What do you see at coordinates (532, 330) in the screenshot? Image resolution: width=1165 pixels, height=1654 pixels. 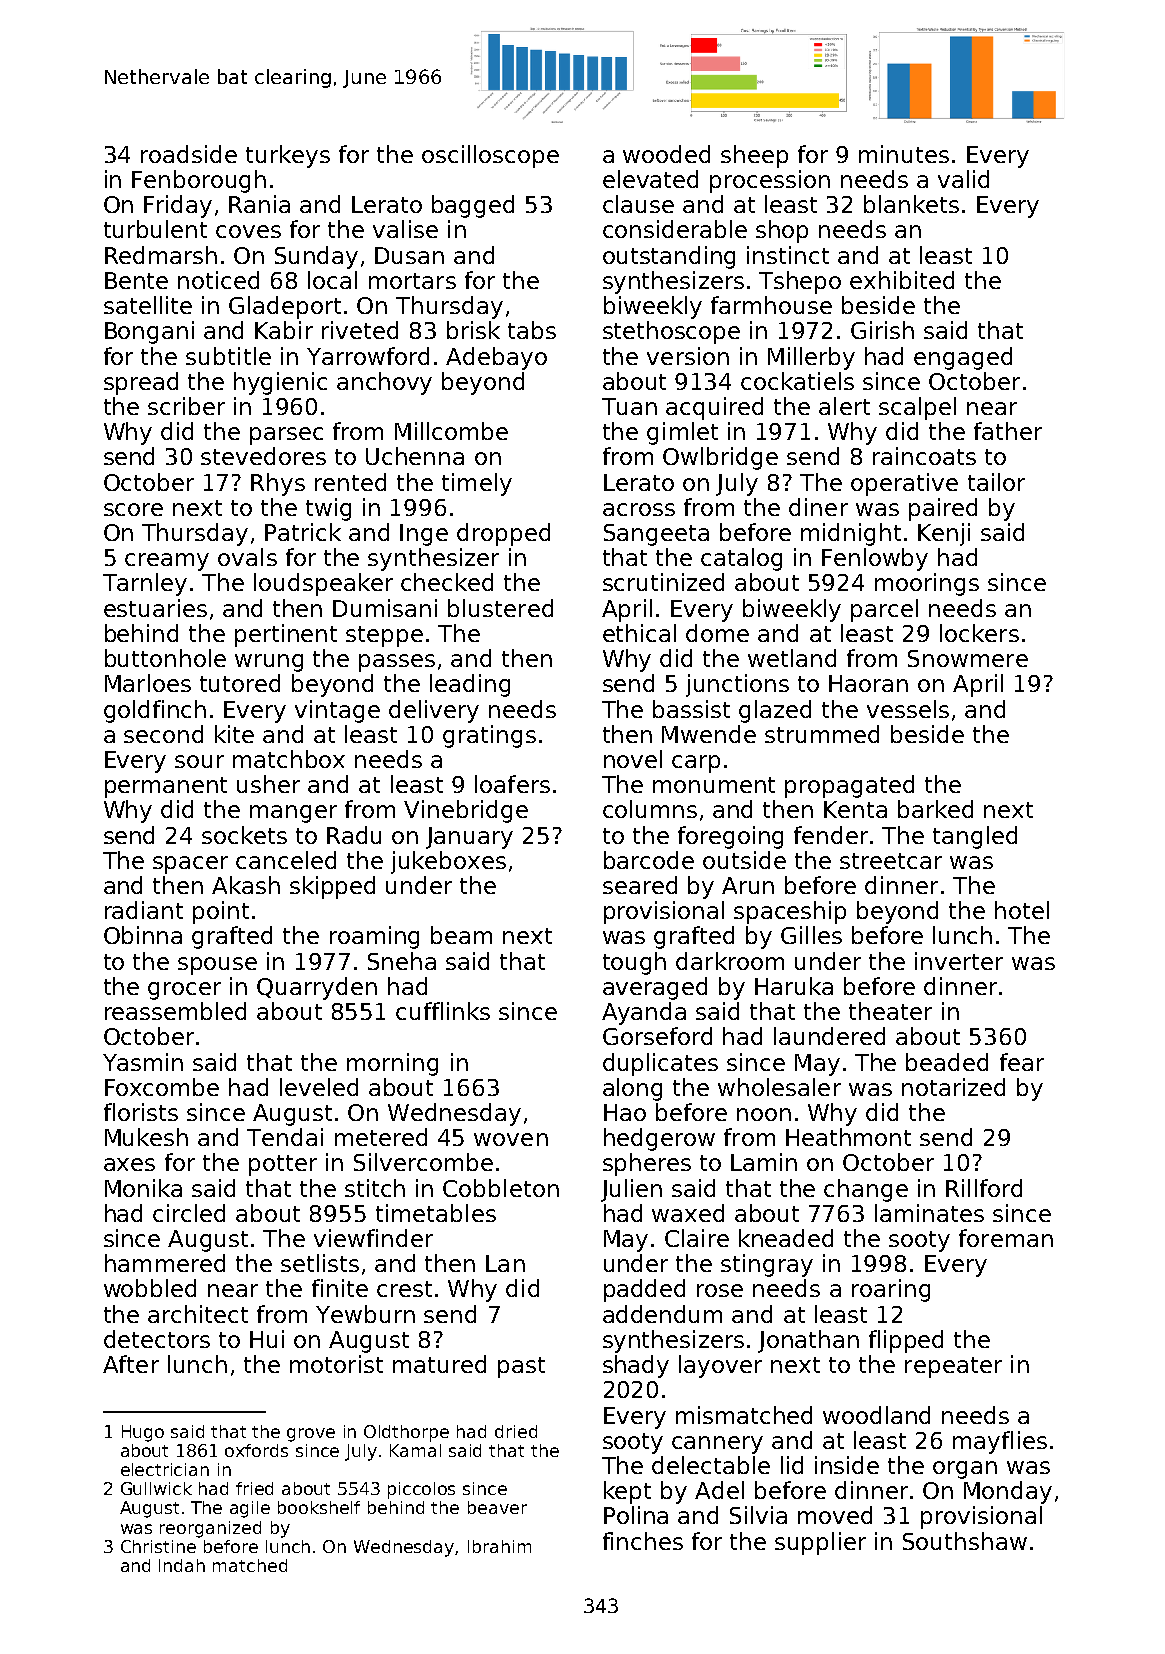 I see `tabs` at bounding box center [532, 330].
